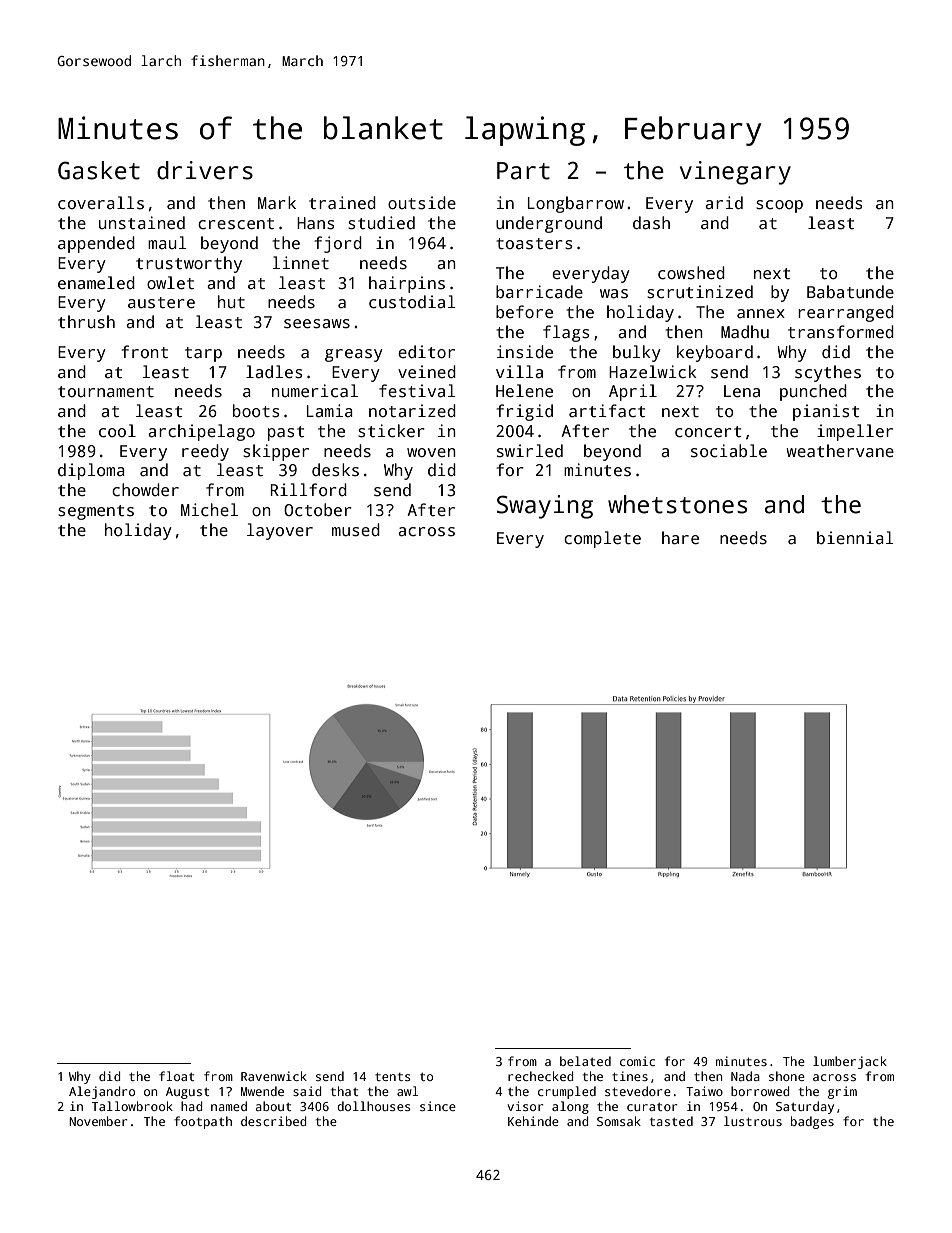  Describe the element at coordinates (356, 530) in the screenshot. I see `mused` at that location.
